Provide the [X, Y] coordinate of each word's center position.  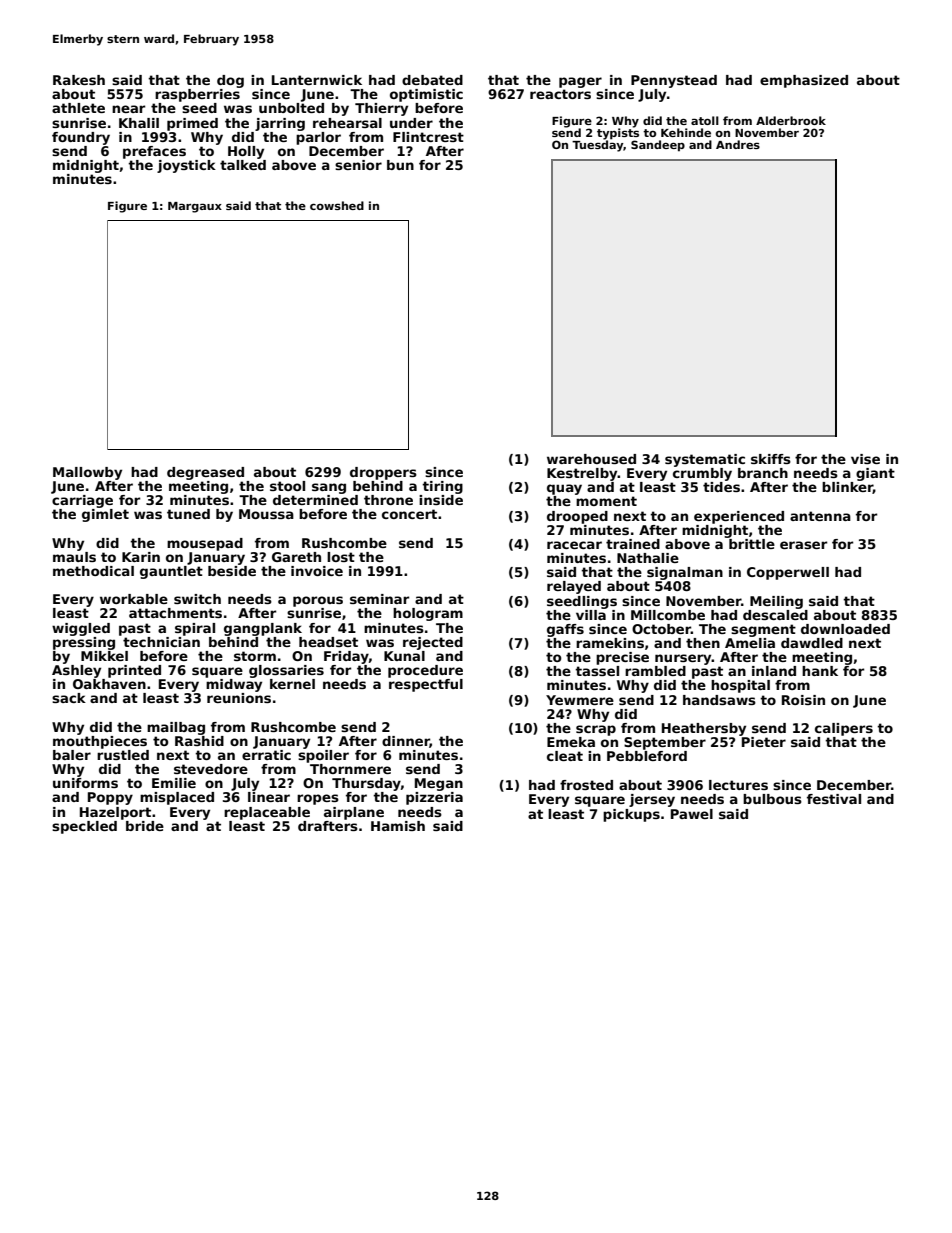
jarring [280, 124]
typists [618, 134]
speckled [84, 827]
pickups [631, 815]
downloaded [845, 629]
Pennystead [674, 81]
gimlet [105, 515]
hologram [428, 614]
